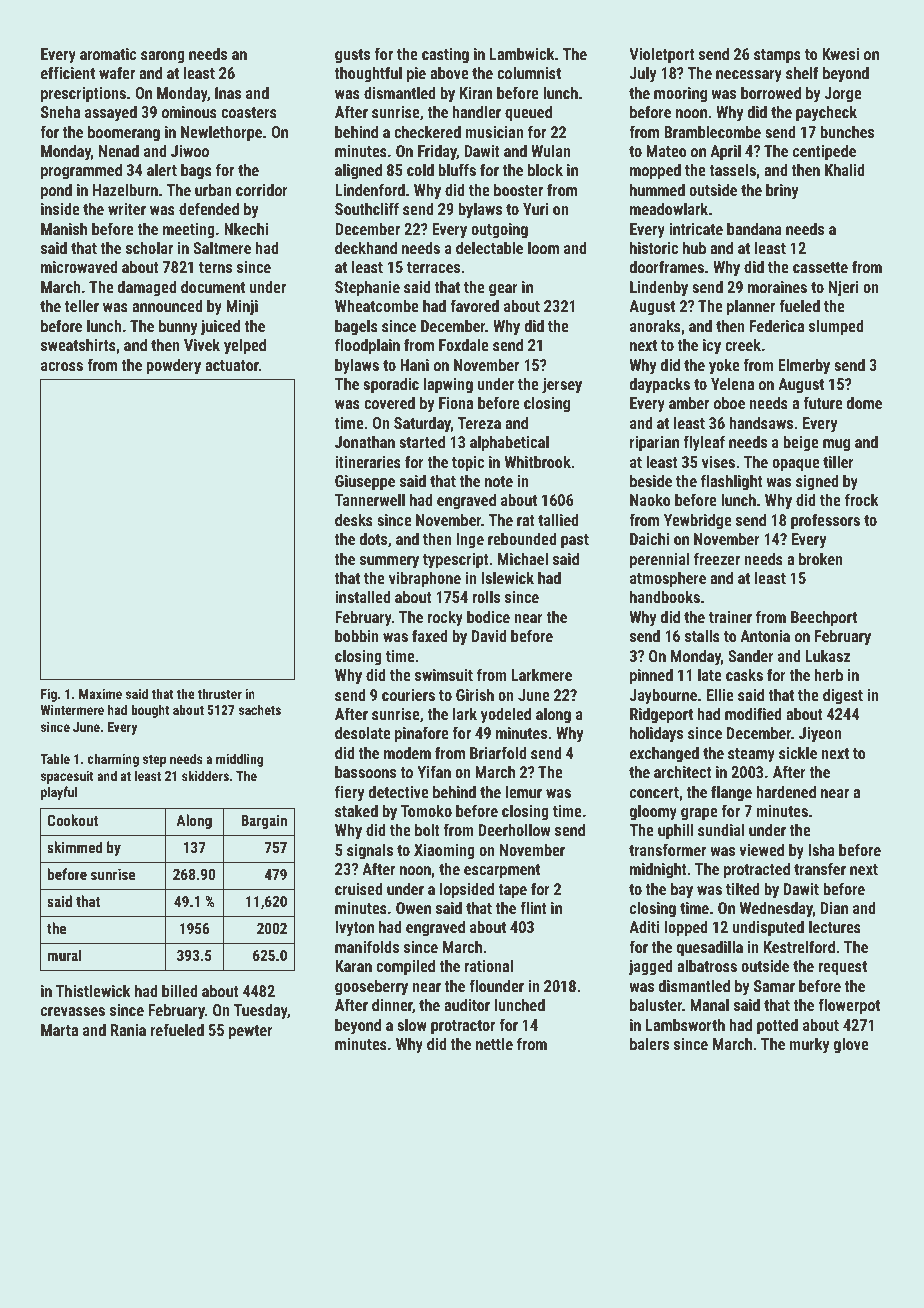 This document has width=924, height=1308. Describe the element at coordinates (825, 521) in the document. I see `professors` at that location.
